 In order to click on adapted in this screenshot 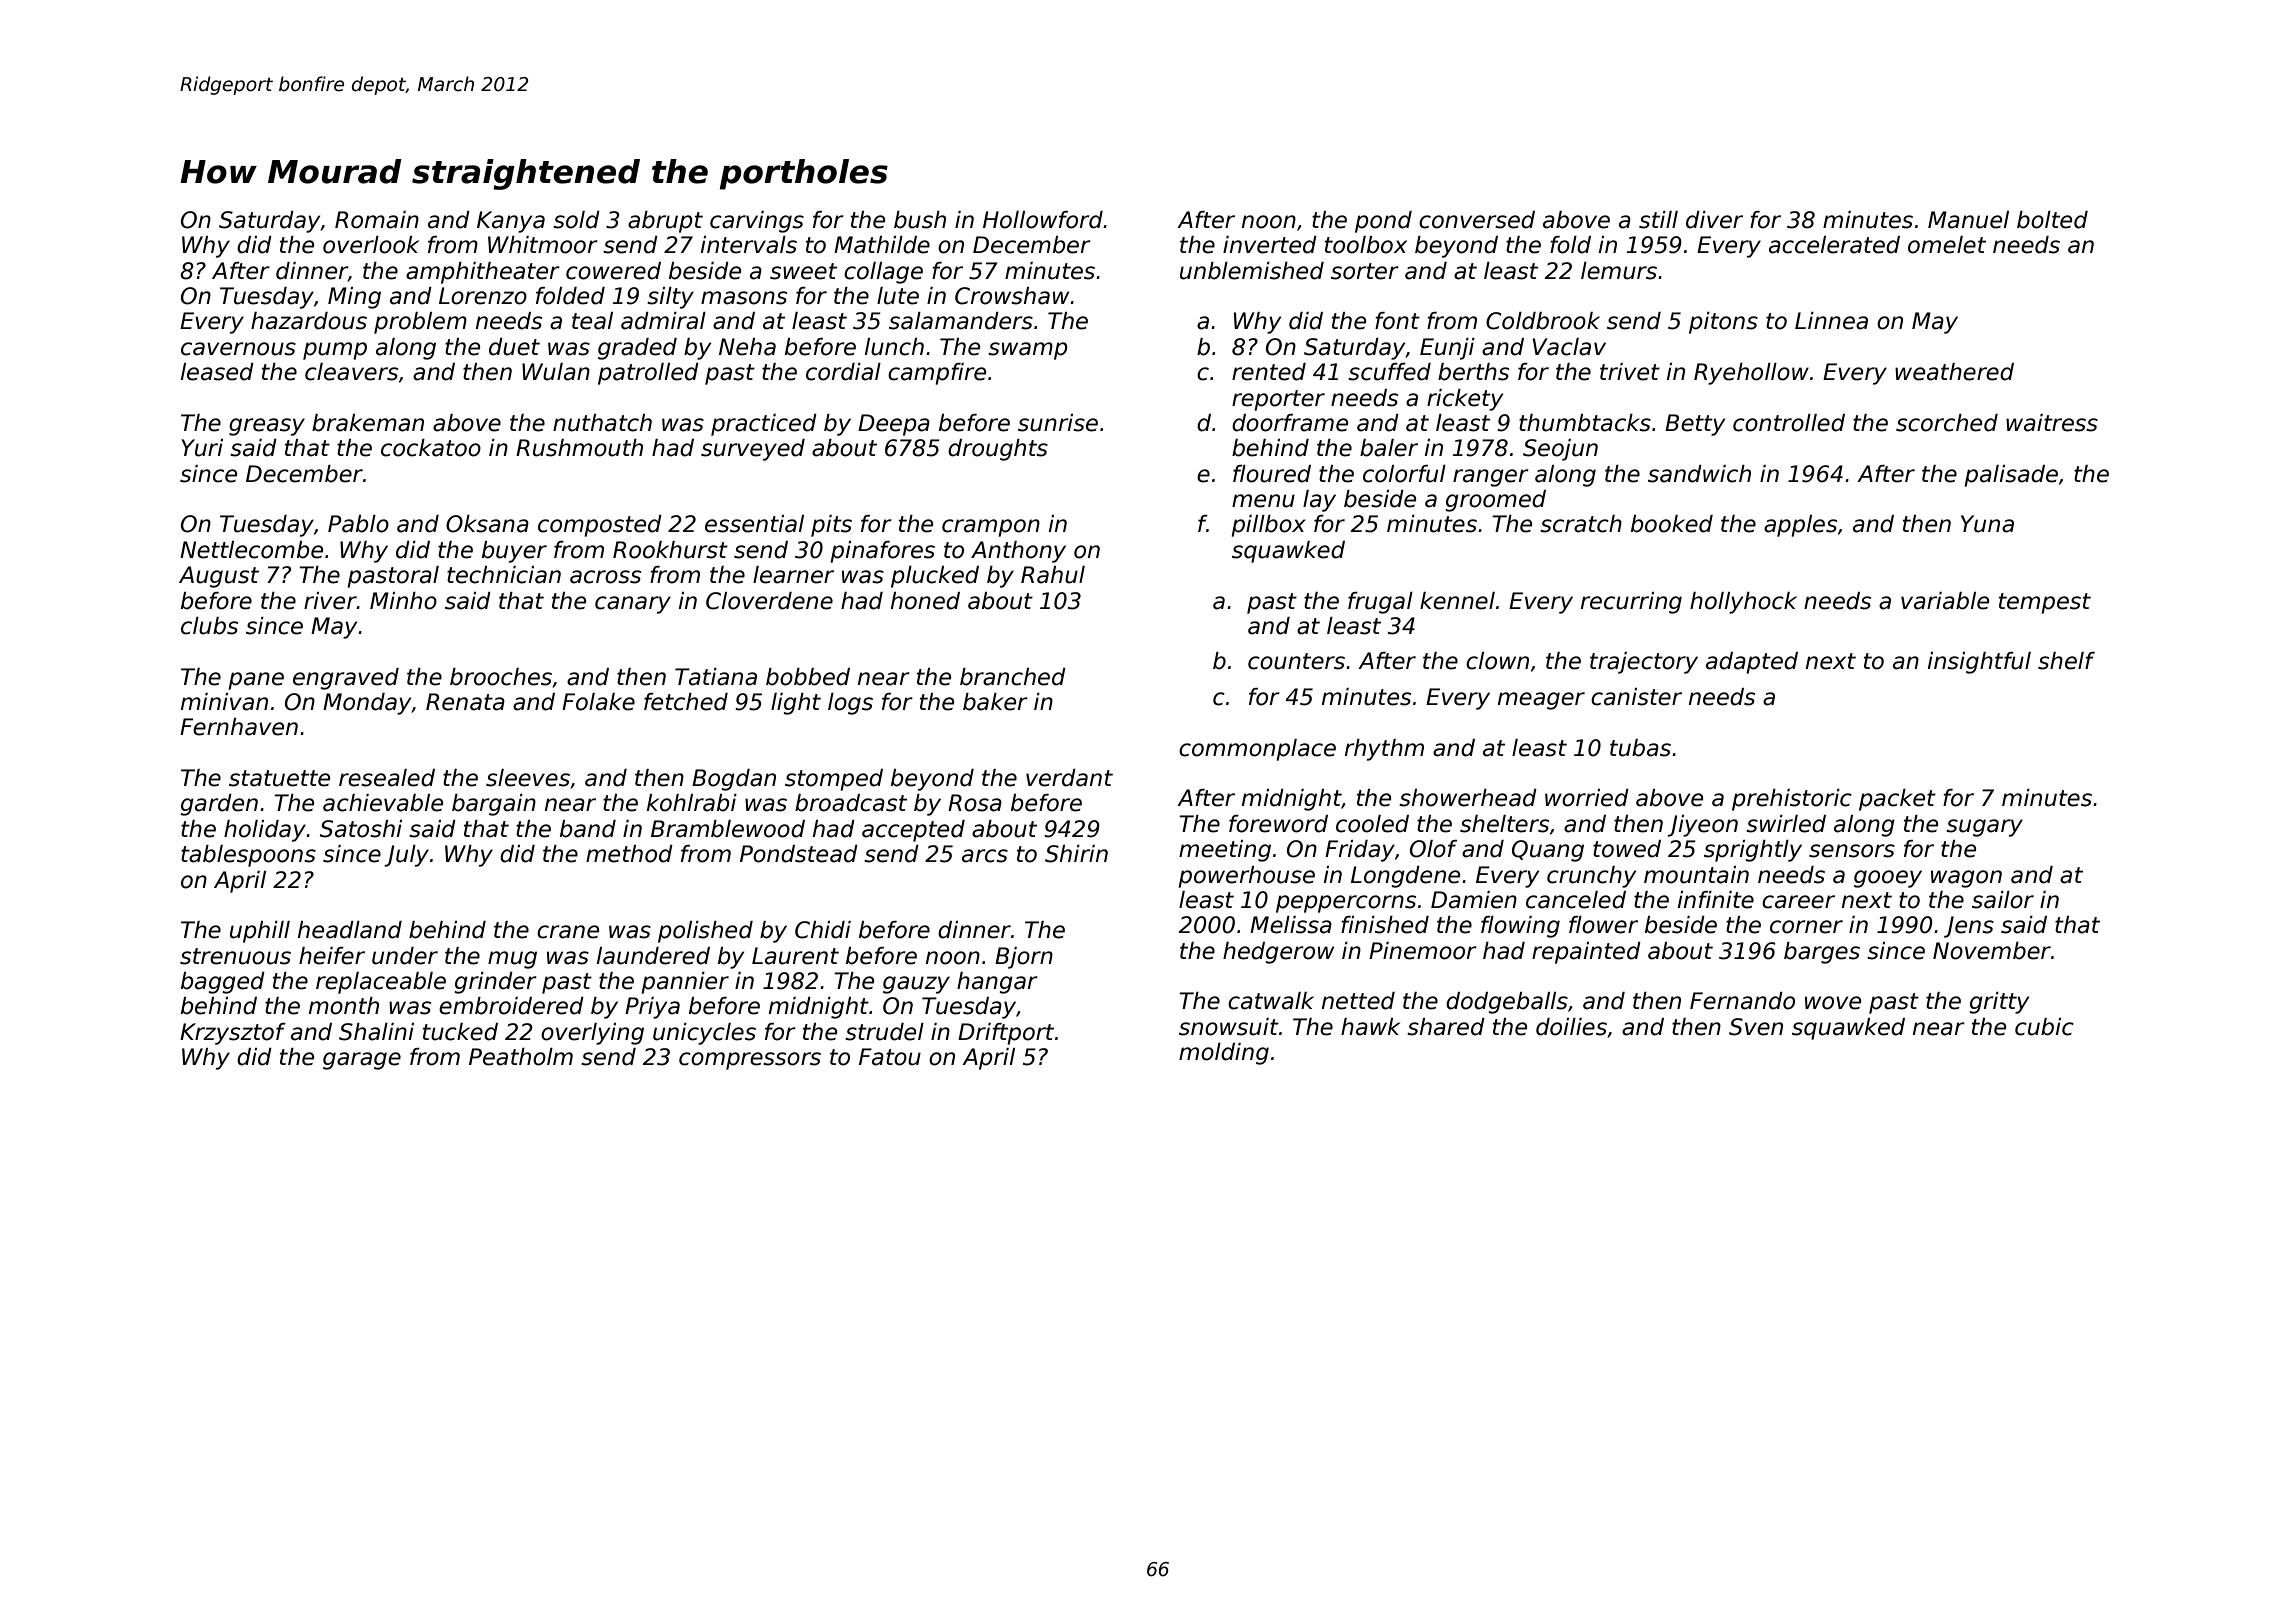, I will do `click(1752, 663)`.
